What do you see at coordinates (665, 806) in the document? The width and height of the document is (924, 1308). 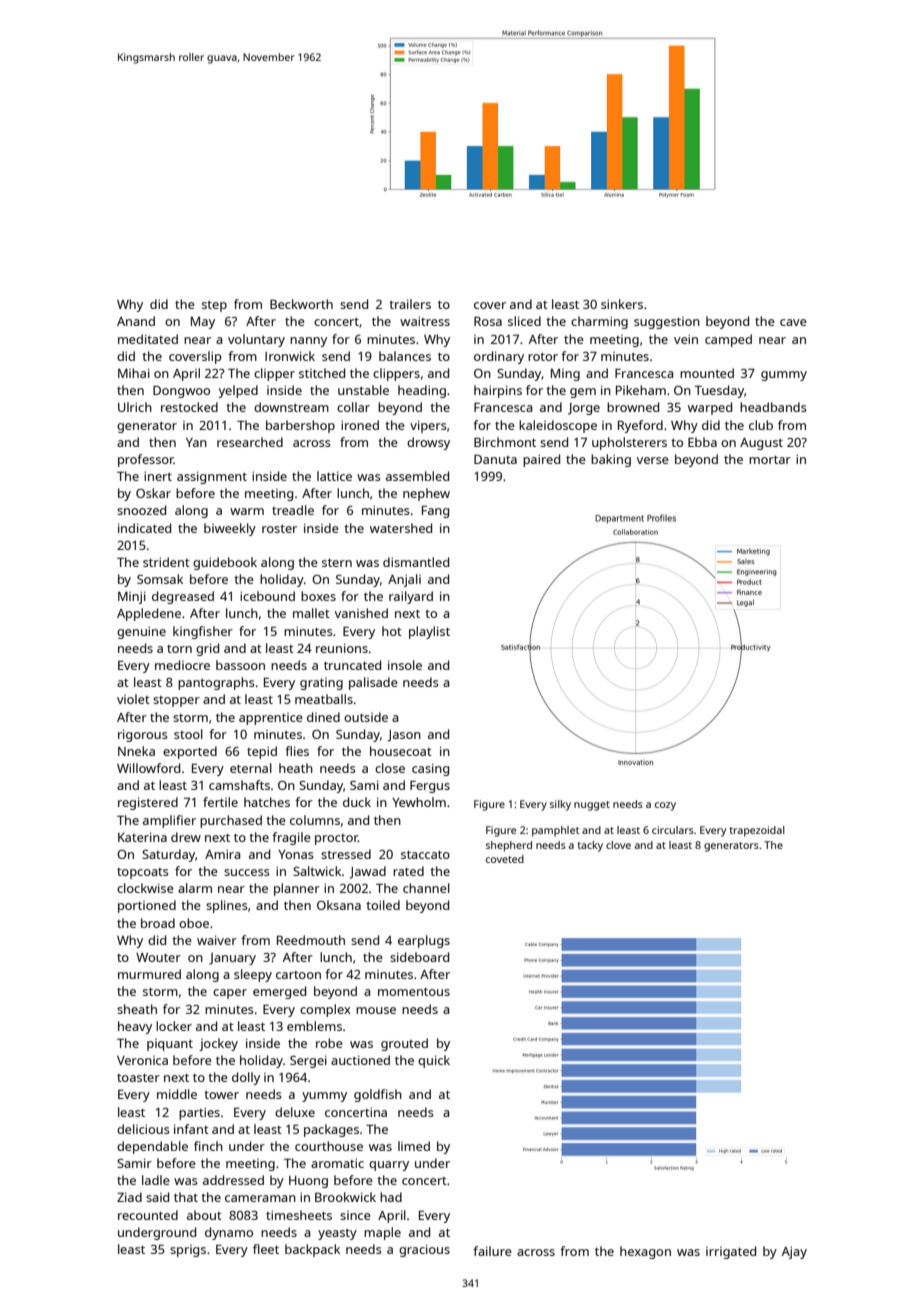 I see `cozy` at bounding box center [665, 806].
